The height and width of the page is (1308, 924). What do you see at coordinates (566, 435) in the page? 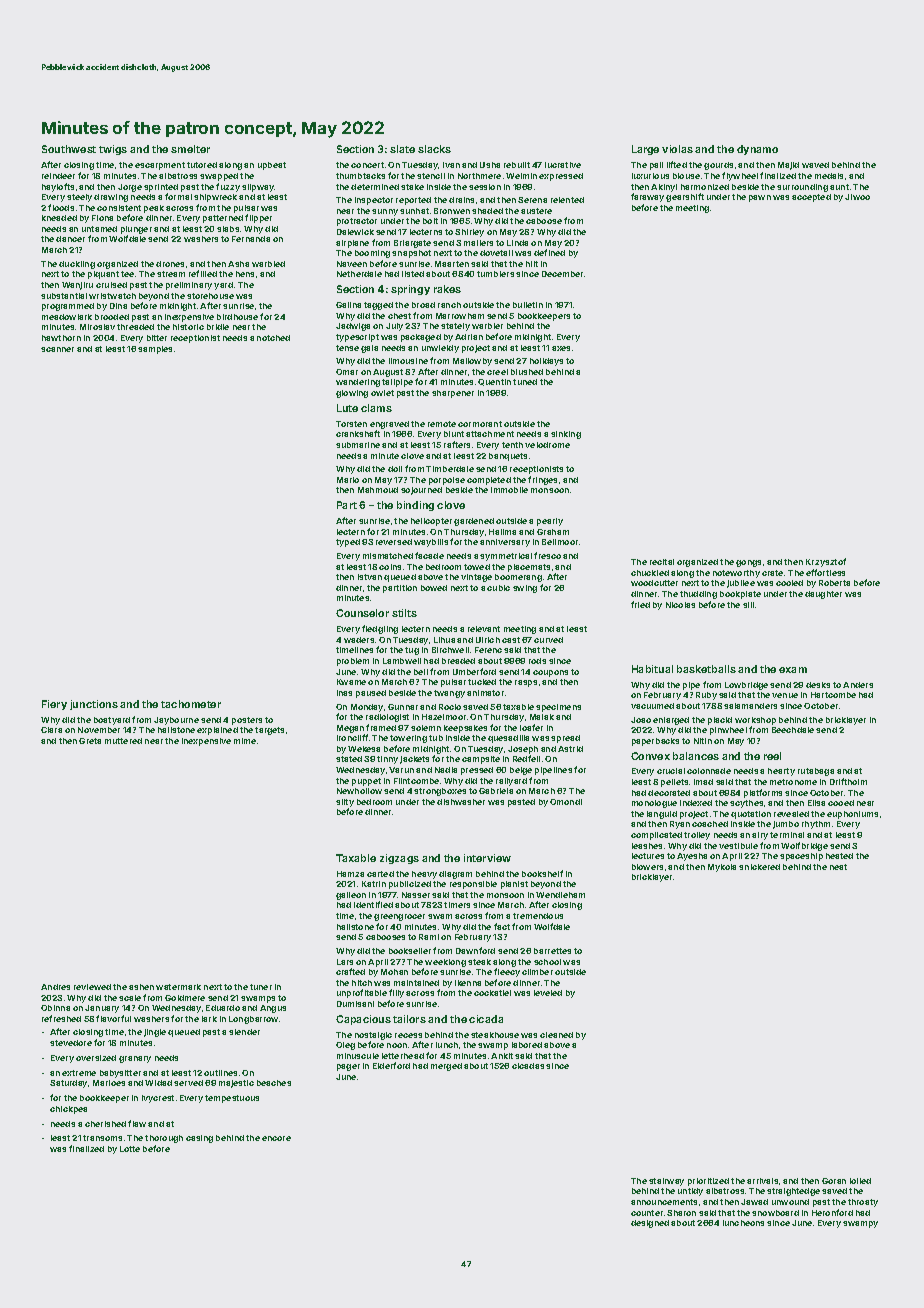
I see `sinking` at bounding box center [566, 435].
